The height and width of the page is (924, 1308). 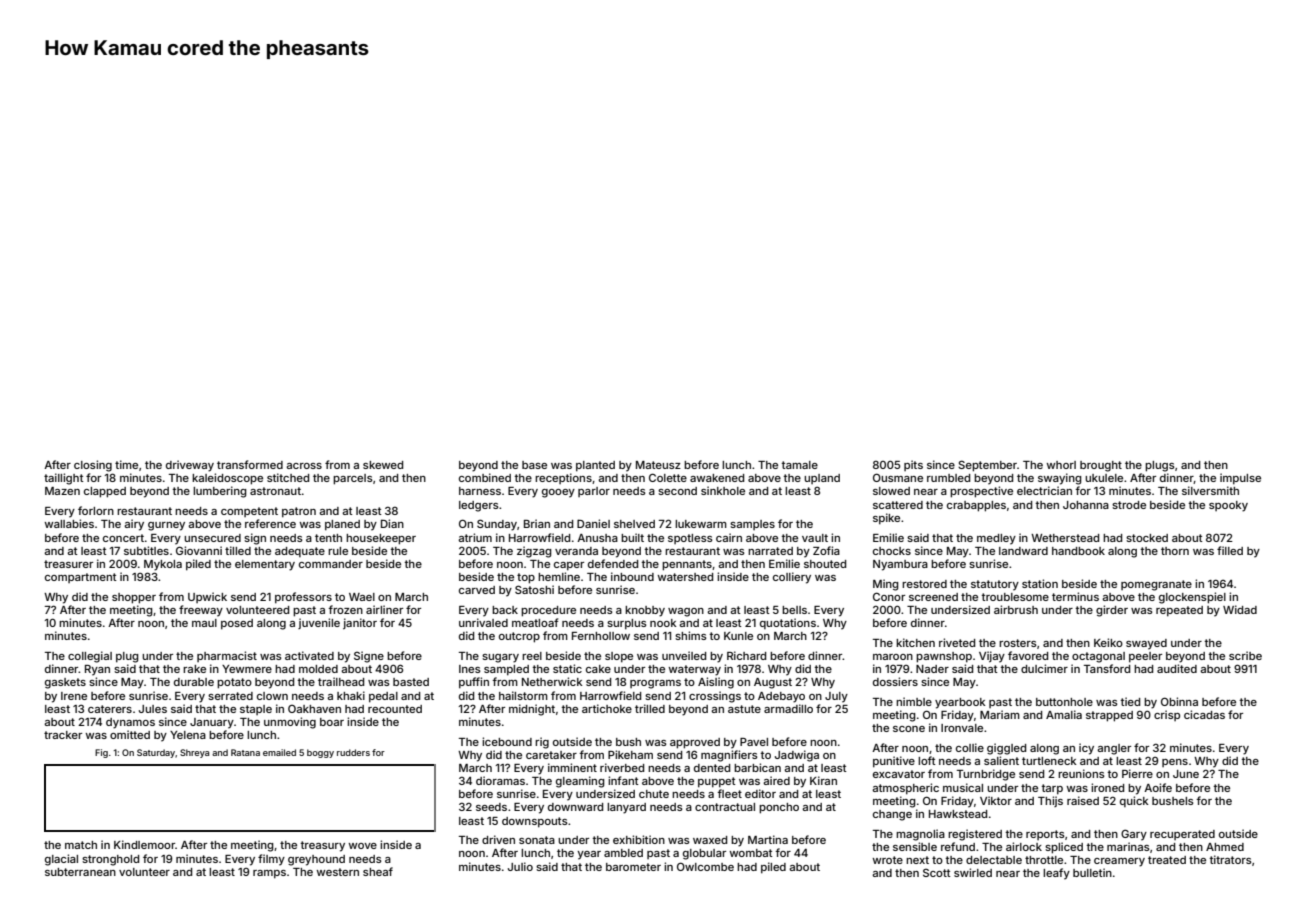 What do you see at coordinates (80, 872) in the page?
I see `subterranean` at bounding box center [80, 872].
